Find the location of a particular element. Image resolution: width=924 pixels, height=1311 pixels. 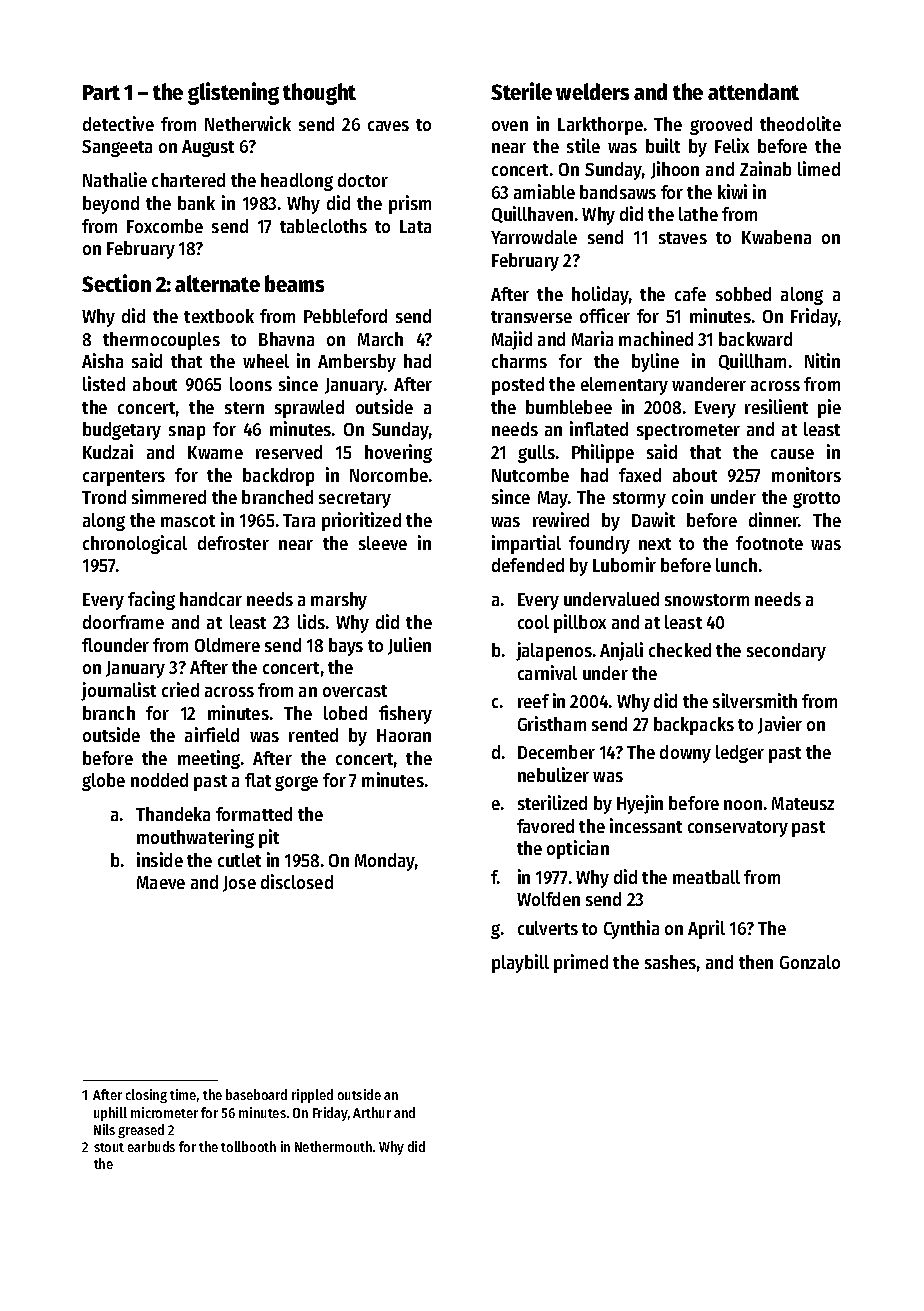

sobbed is located at coordinates (743, 294).
